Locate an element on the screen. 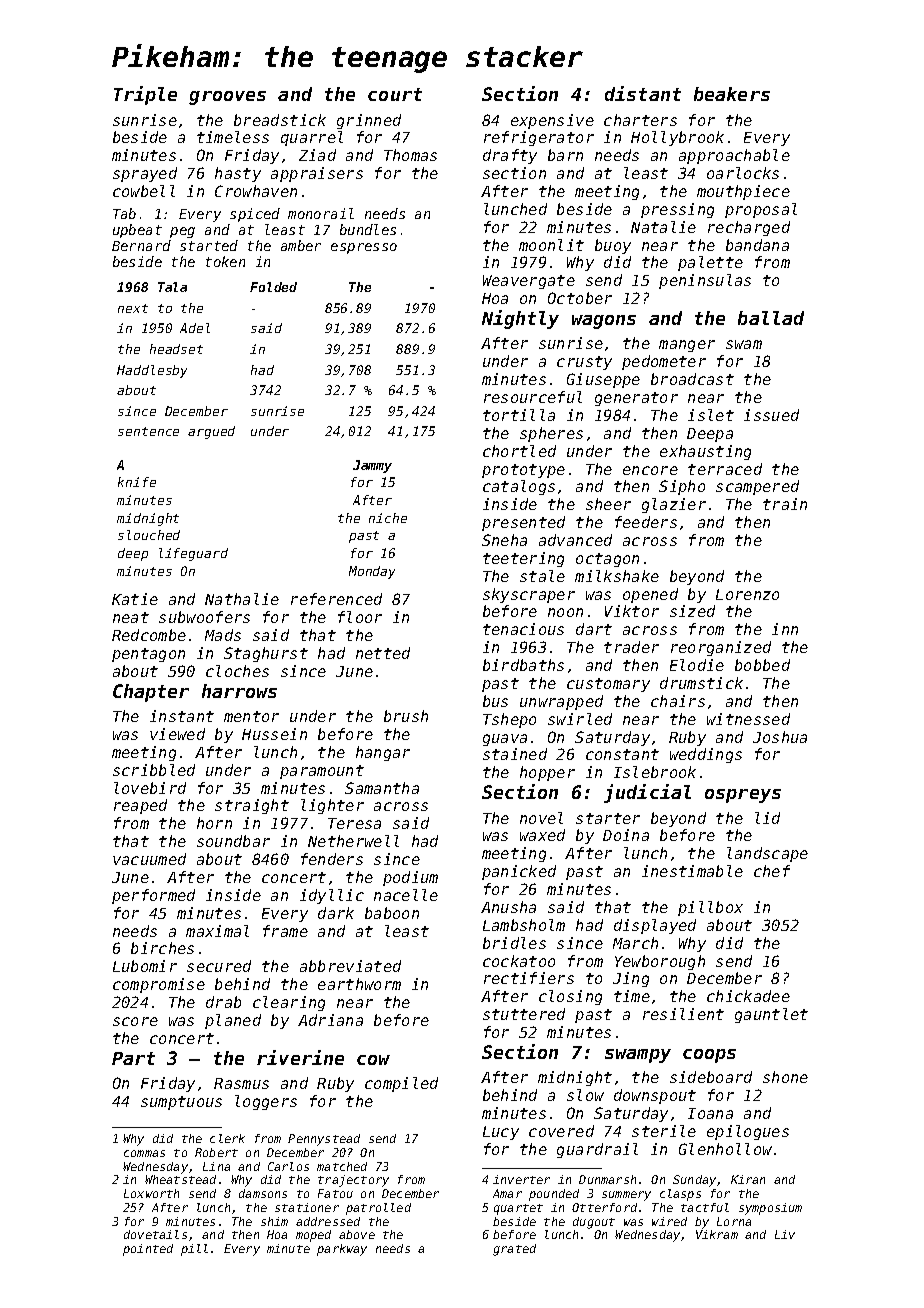 The width and height of the screenshot is (924, 1308). lovebird is located at coordinates (150, 788).
